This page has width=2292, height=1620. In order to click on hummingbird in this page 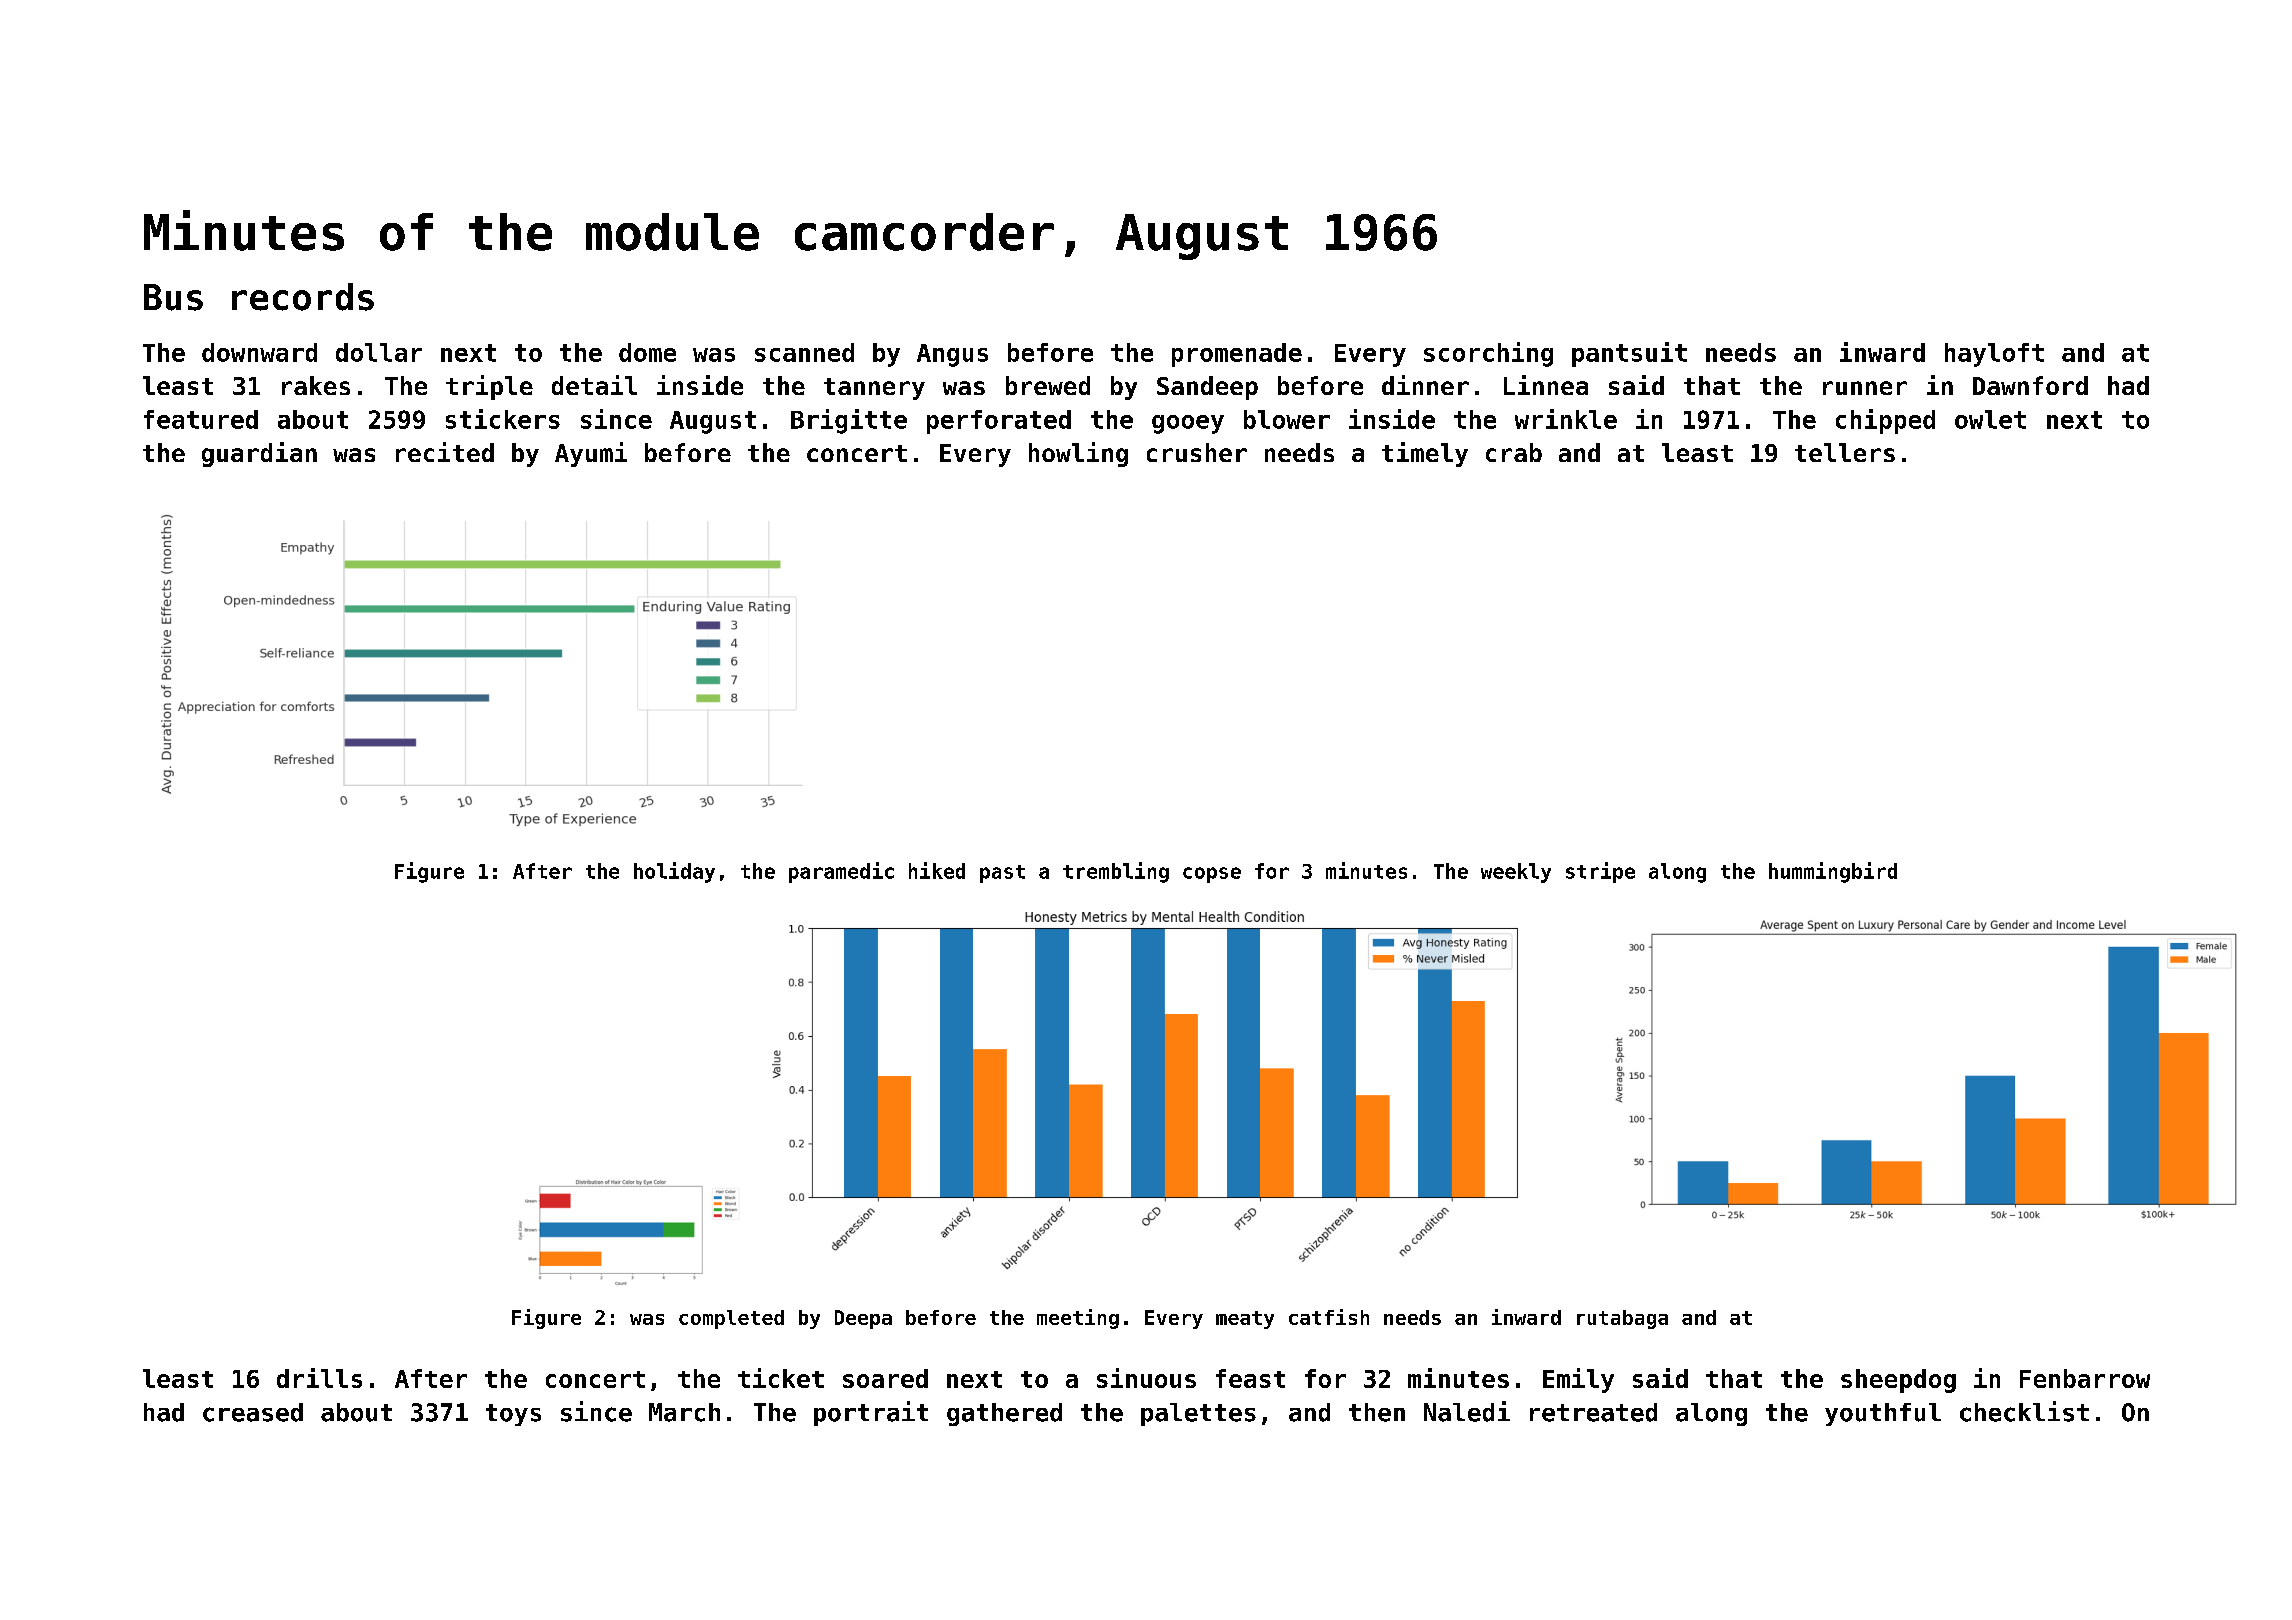, I will do `click(1833, 872)`.
